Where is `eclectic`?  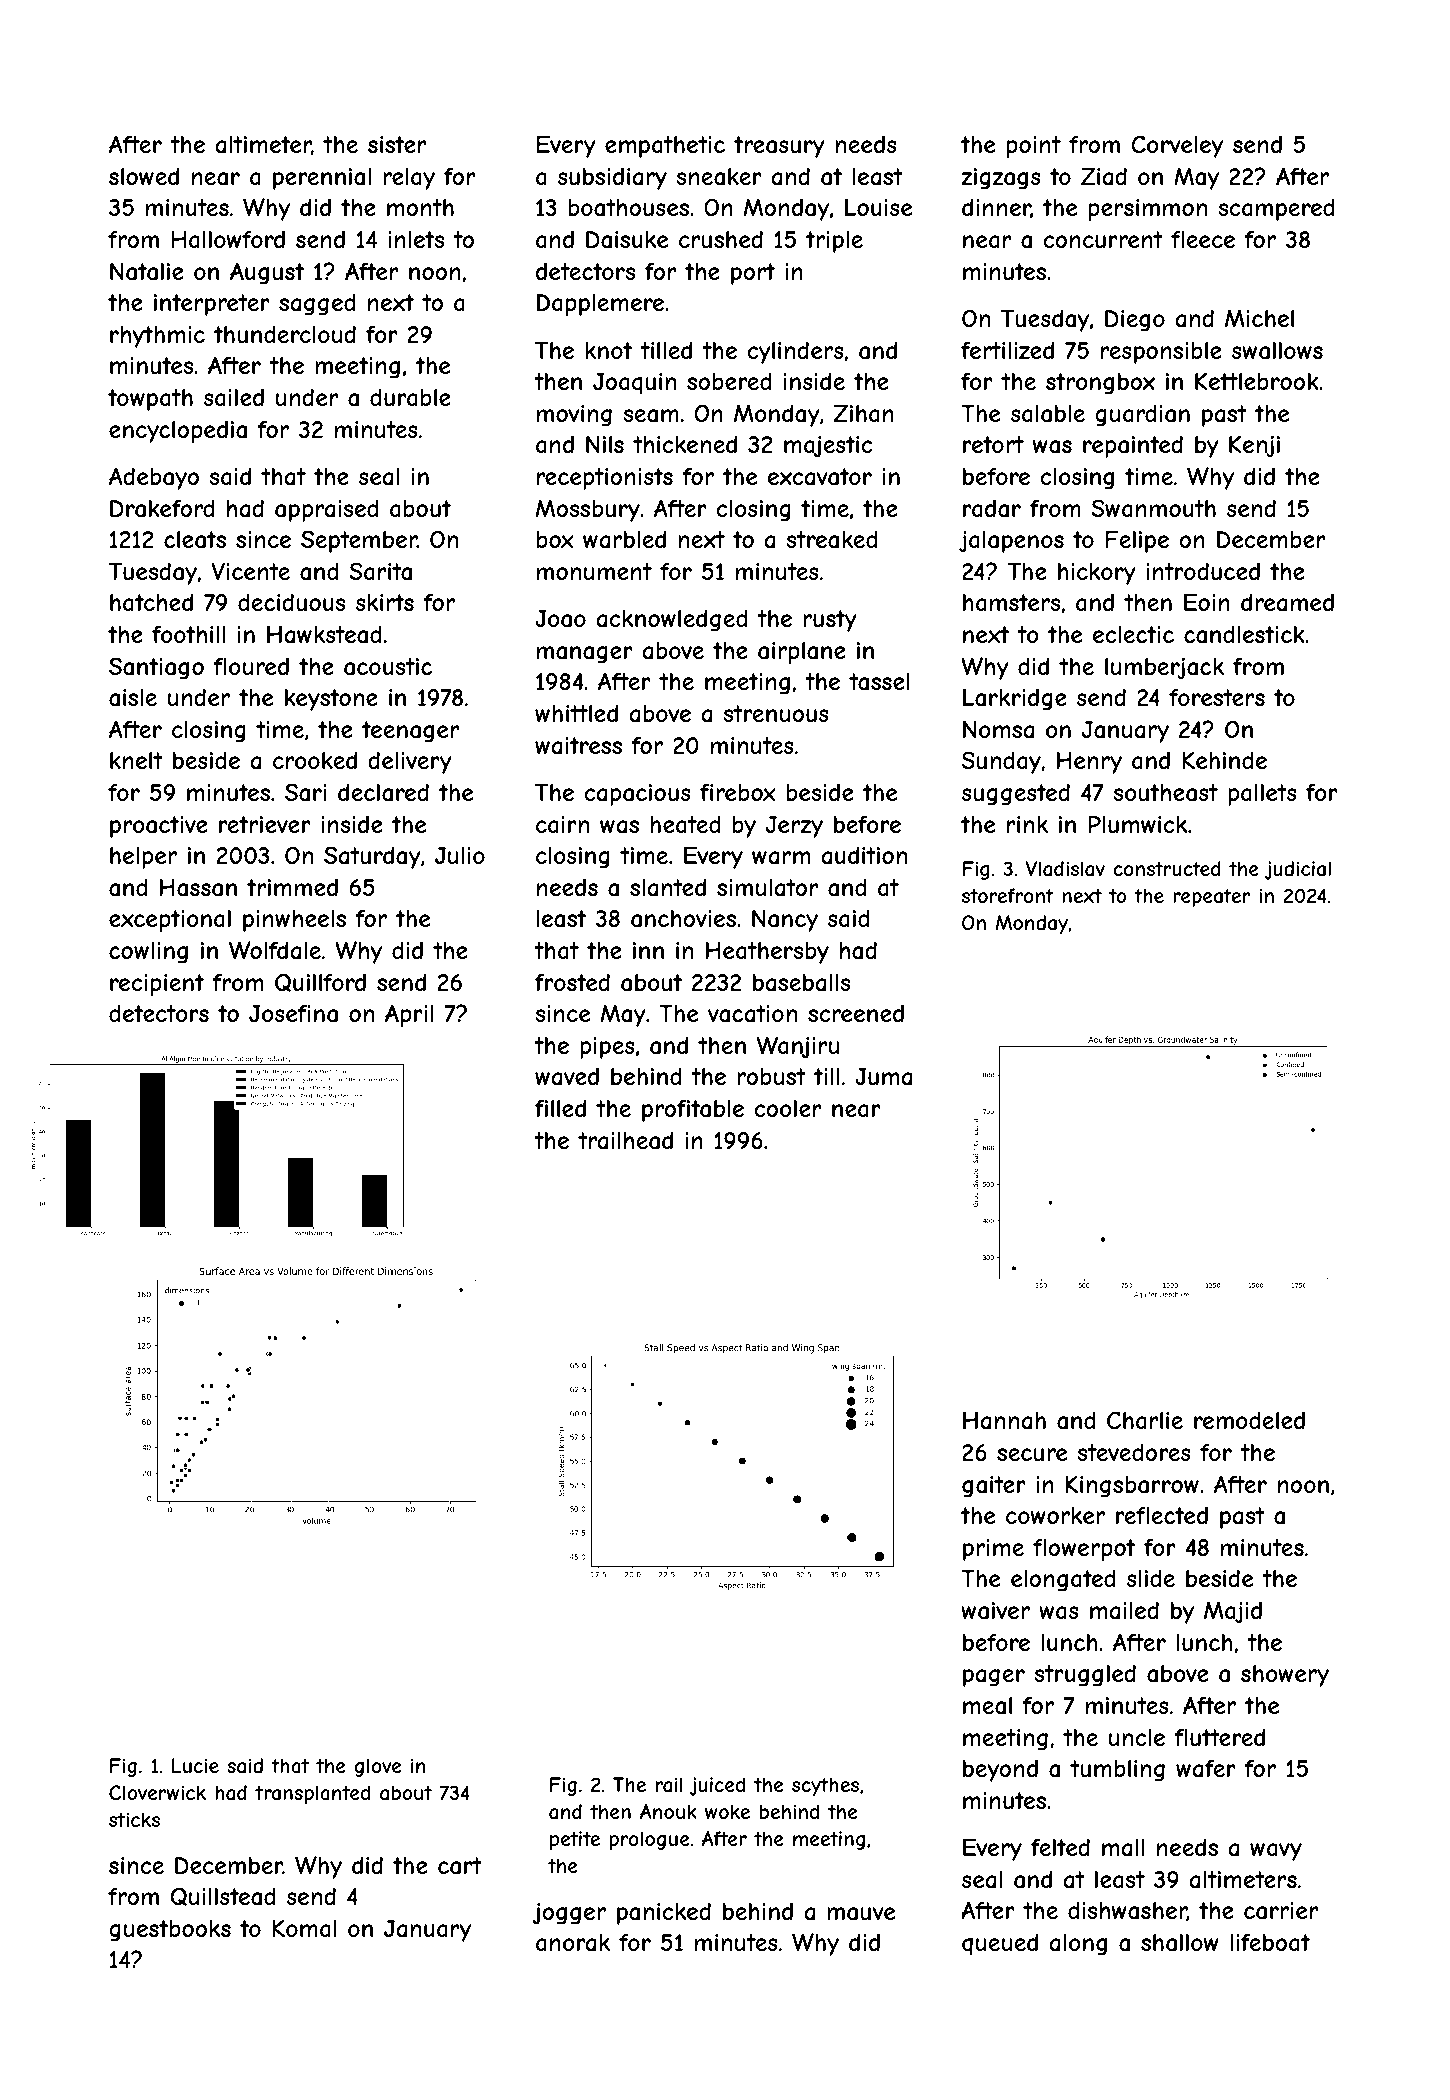 eclectic is located at coordinates (1133, 634).
